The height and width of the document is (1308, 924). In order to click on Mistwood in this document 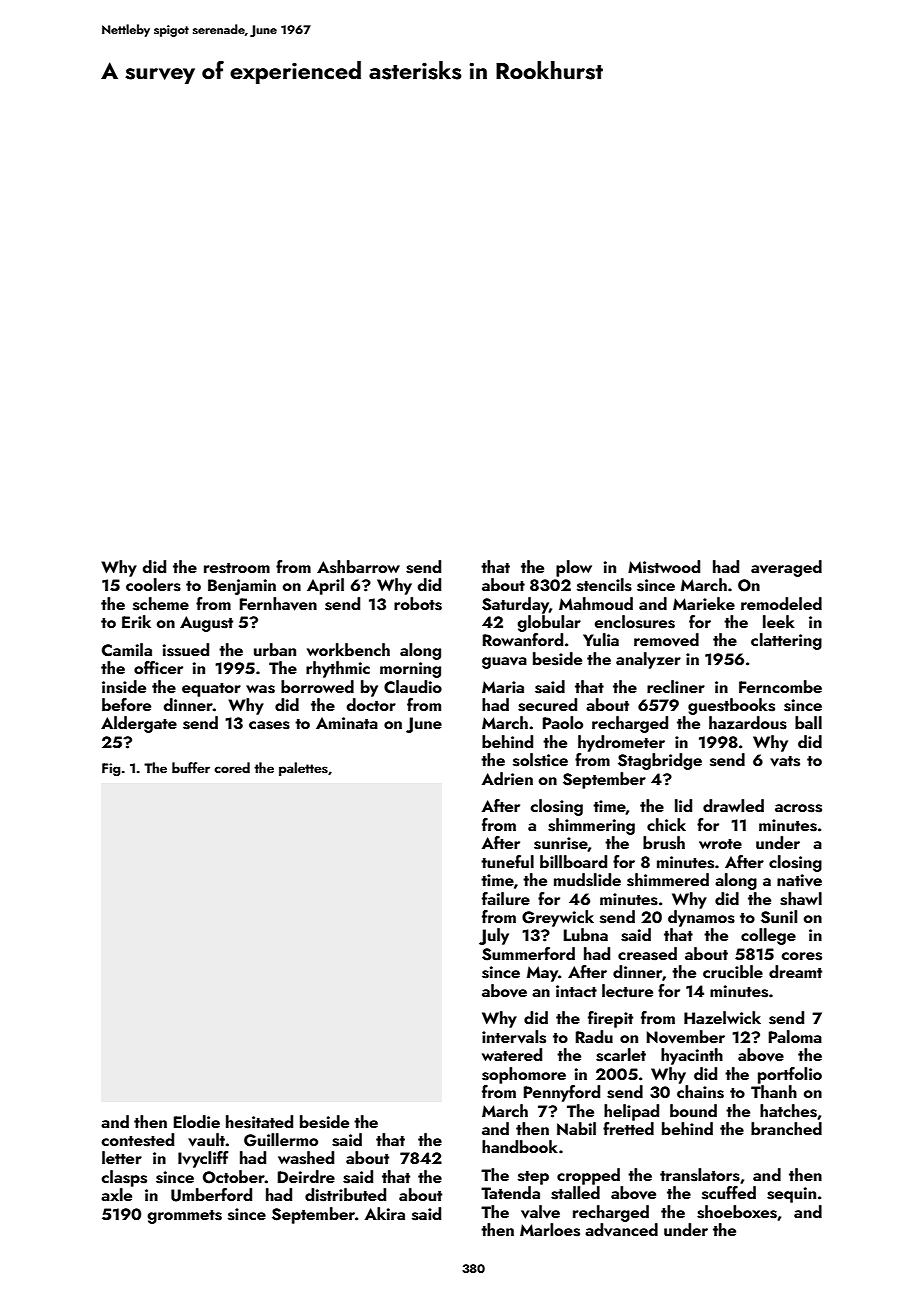, I will do `click(664, 567)`.
